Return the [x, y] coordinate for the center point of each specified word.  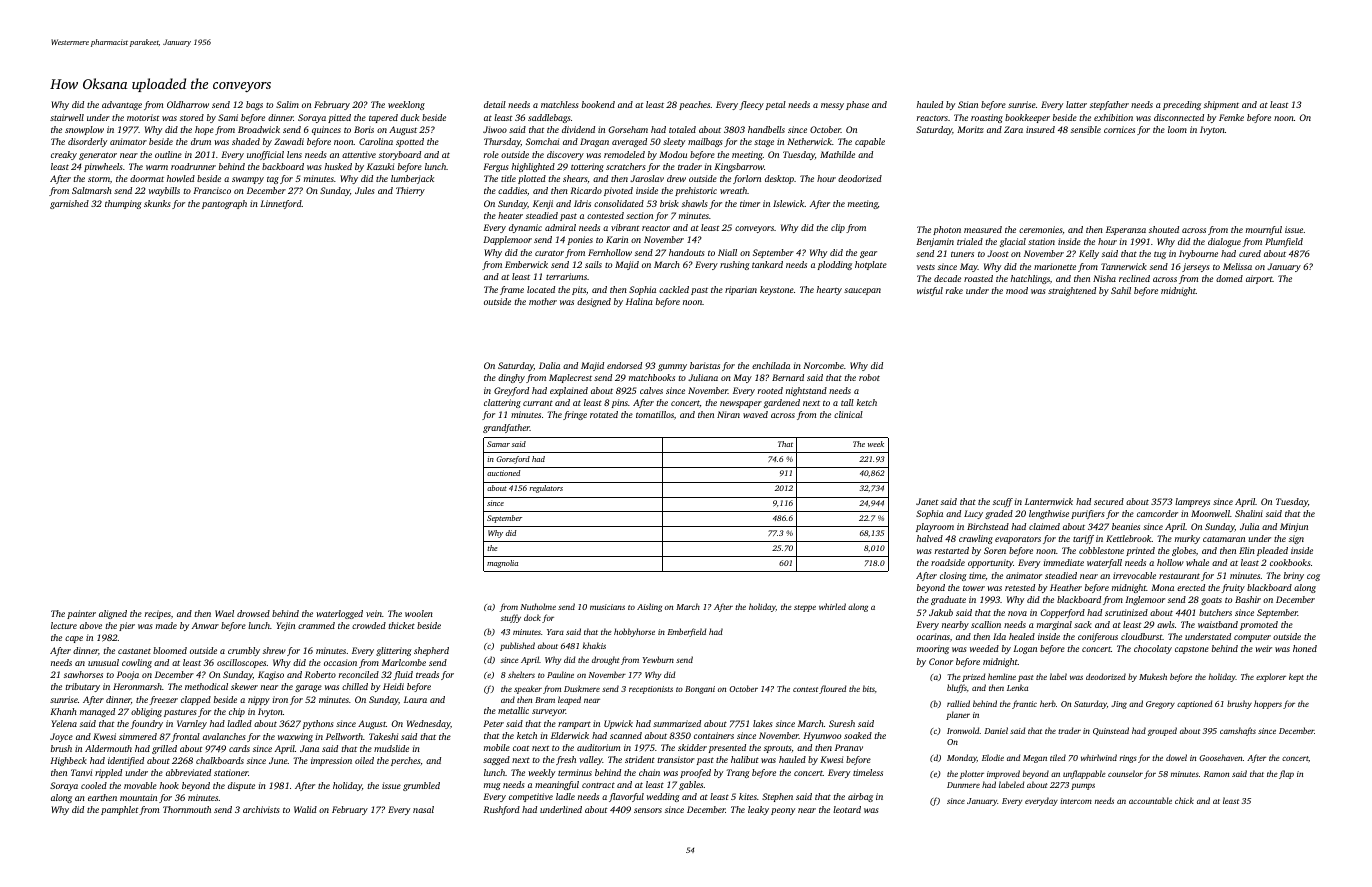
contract [598, 785]
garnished [69, 204]
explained [569, 391]
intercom [1076, 801]
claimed [1044, 526]
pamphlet [119, 810]
